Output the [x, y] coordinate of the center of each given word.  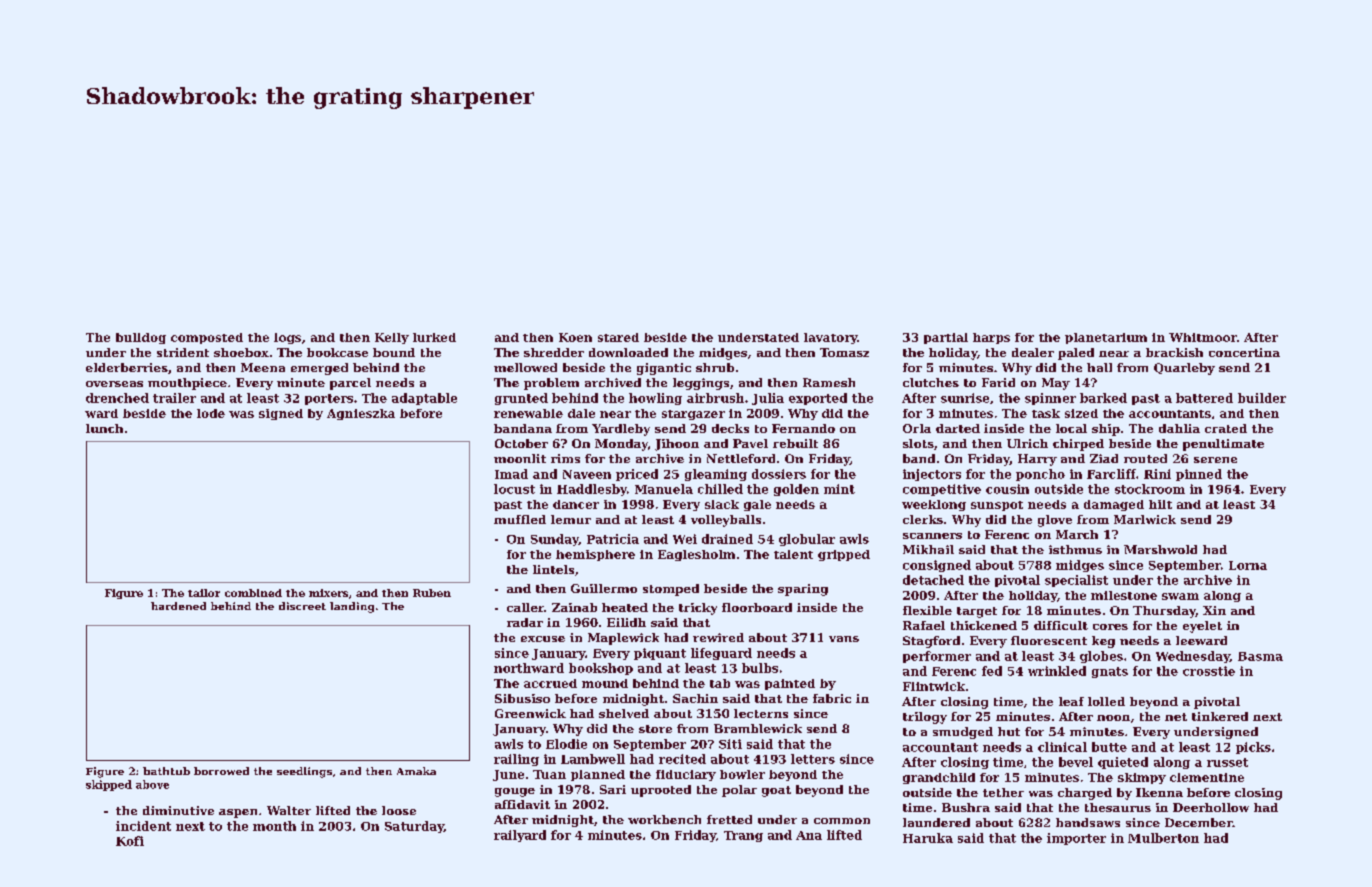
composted [207, 338]
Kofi [130, 841]
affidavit [522, 804]
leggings [701, 384]
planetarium [1106, 338]
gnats [1110, 672]
